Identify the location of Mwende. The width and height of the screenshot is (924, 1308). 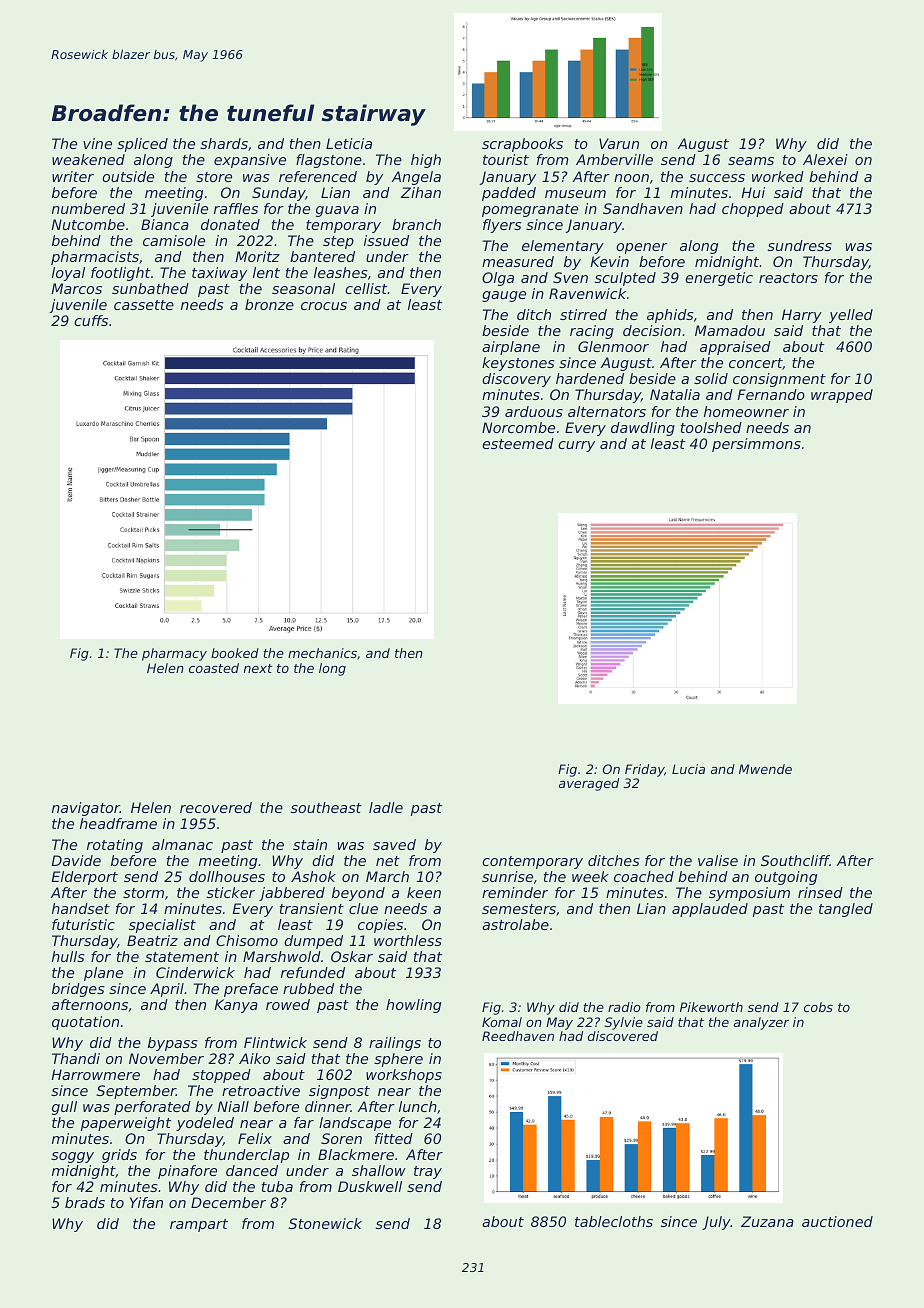
(765, 769).
